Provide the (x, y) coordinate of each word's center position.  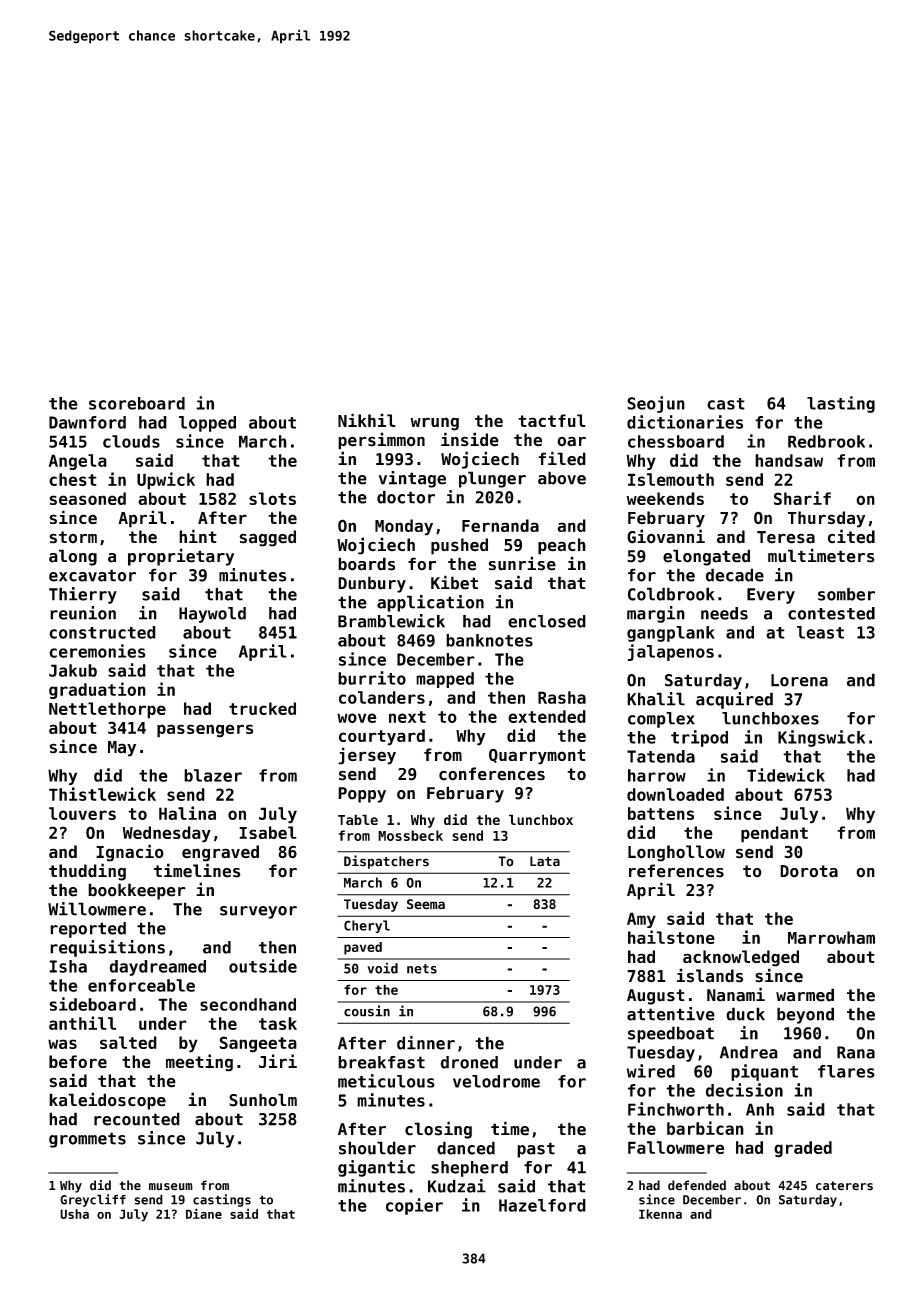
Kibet (454, 582)
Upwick (166, 481)
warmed (805, 995)
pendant (774, 834)
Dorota (809, 871)
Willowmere (97, 909)
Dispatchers (386, 862)
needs (724, 613)
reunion (83, 613)
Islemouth (671, 479)
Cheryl (367, 926)
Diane (204, 1213)
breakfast (381, 1062)
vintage (412, 479)
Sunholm (263, 1100)
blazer (213, 775)
